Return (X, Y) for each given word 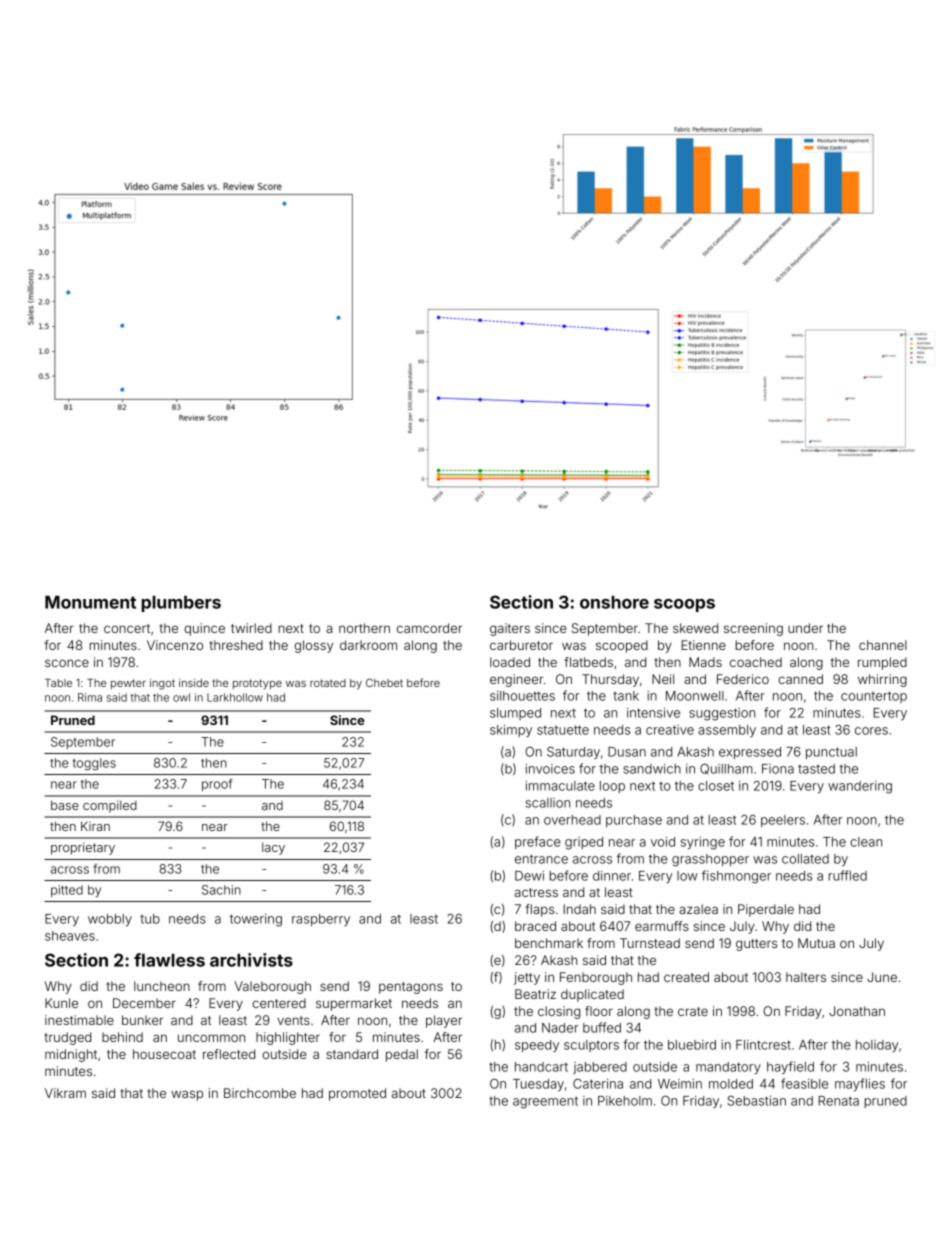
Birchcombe (260, 1093)
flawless (169, 960)
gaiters (510, 629)
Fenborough (596, 978)
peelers (783, 821)
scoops (684, 605)
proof (217, 785)
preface (538, 842)
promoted (357, 1094)
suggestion (722, 714)
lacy (273, 849)
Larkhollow (235, 697)
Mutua (816, 943)
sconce (67, 663)
